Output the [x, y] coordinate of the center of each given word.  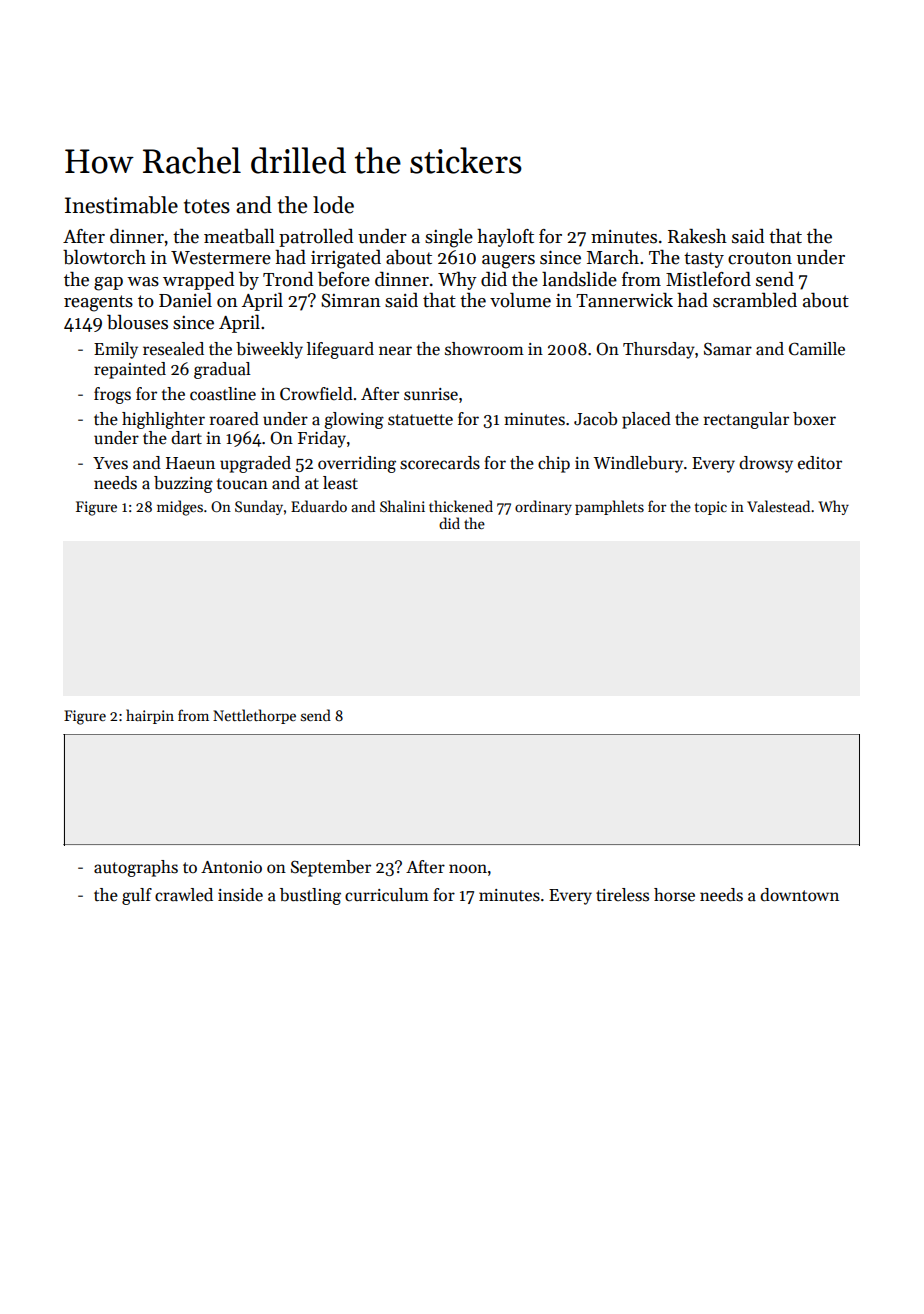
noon [468, 869]
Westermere [221, 258]
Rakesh [697, 236]
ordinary [543, 507]
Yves [110, 463]
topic [711, 508]
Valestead [778, 506]
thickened [461, 506]
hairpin [150, 716]
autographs [136, 868]
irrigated [346, 259]
